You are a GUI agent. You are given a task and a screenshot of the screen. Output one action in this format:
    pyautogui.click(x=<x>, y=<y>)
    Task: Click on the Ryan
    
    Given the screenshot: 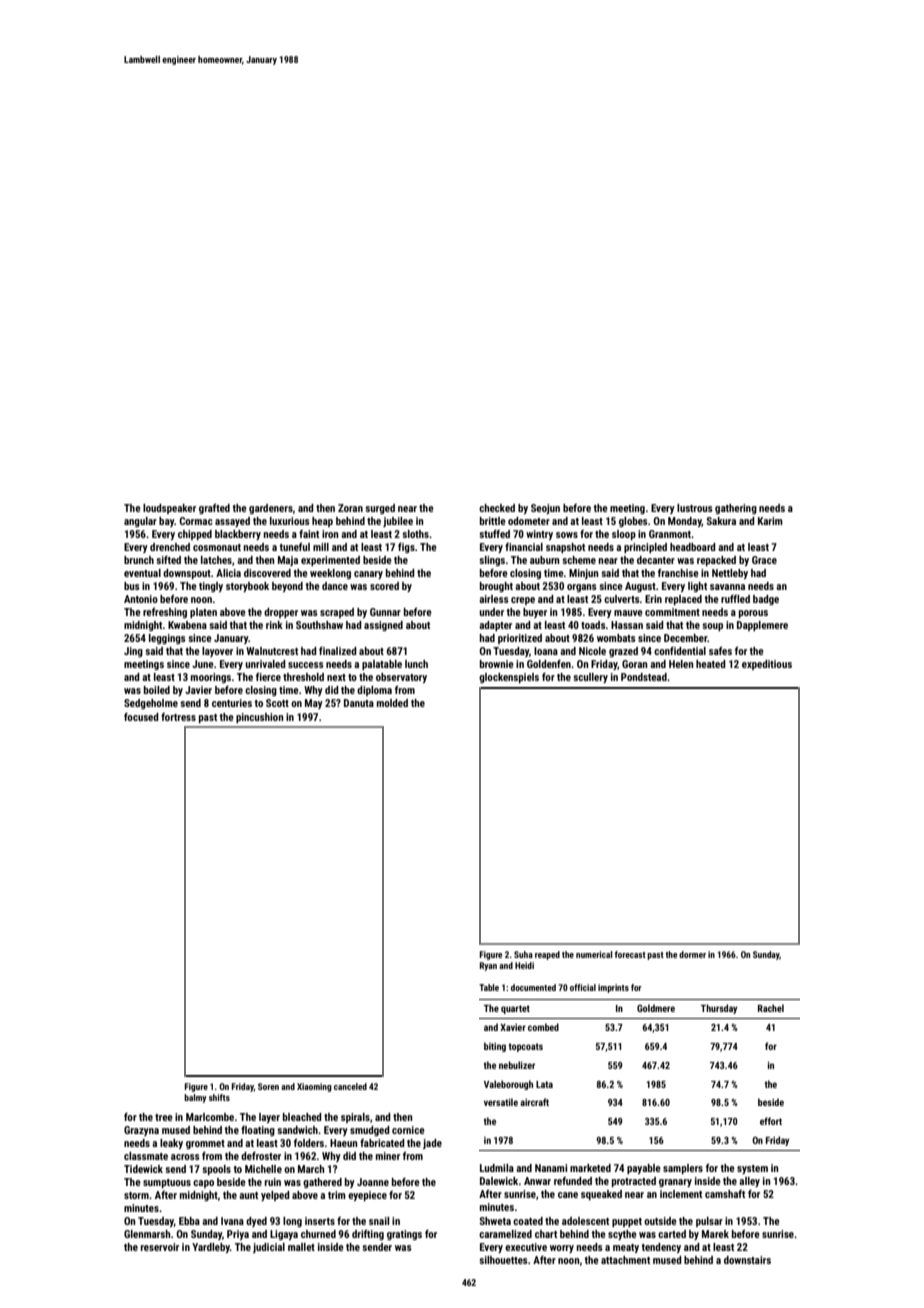 What is the action you would take?
    pyautogui.click(x=488, y=966)
